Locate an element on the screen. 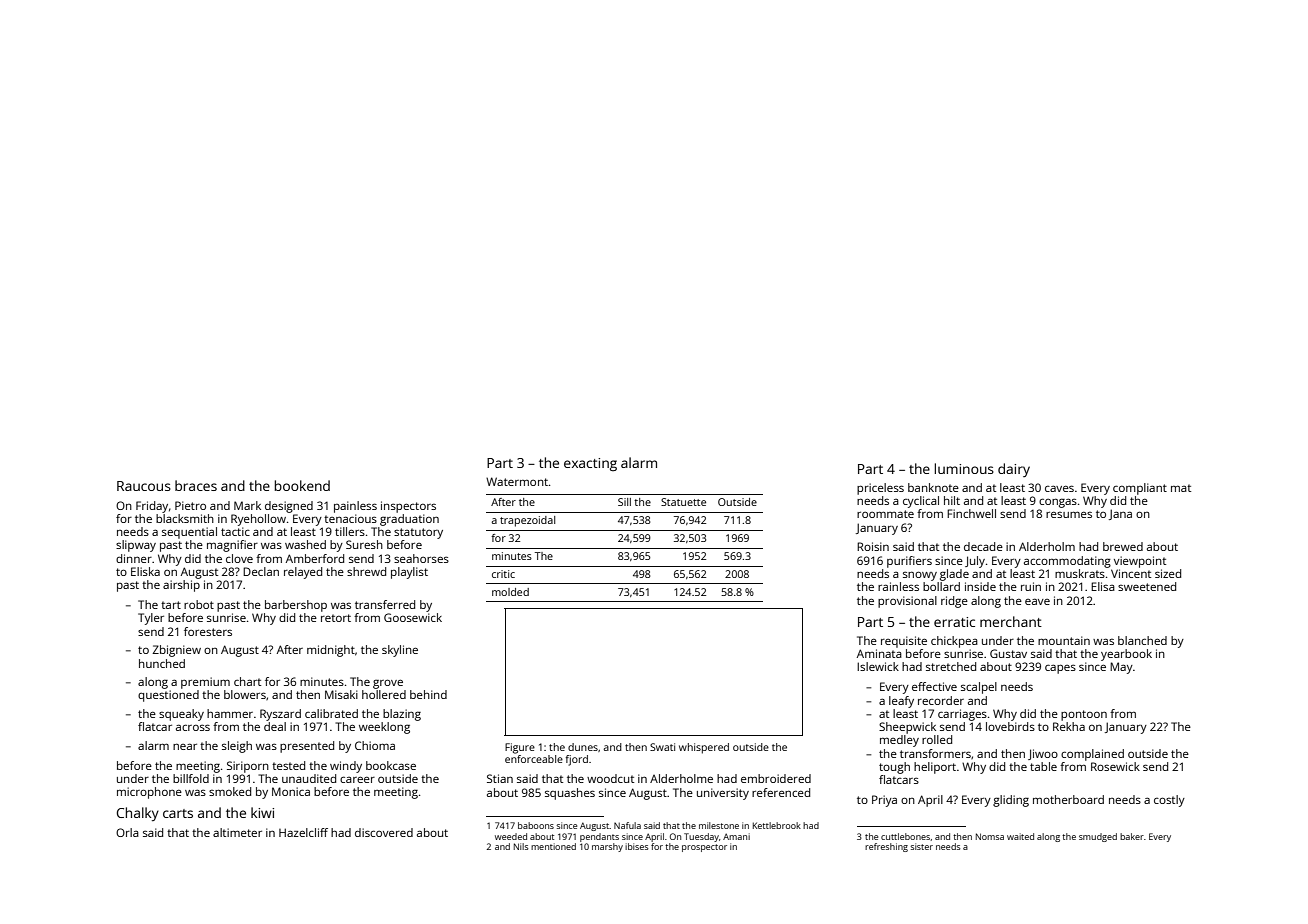  kiwi is located at coordinates (262, 812).
